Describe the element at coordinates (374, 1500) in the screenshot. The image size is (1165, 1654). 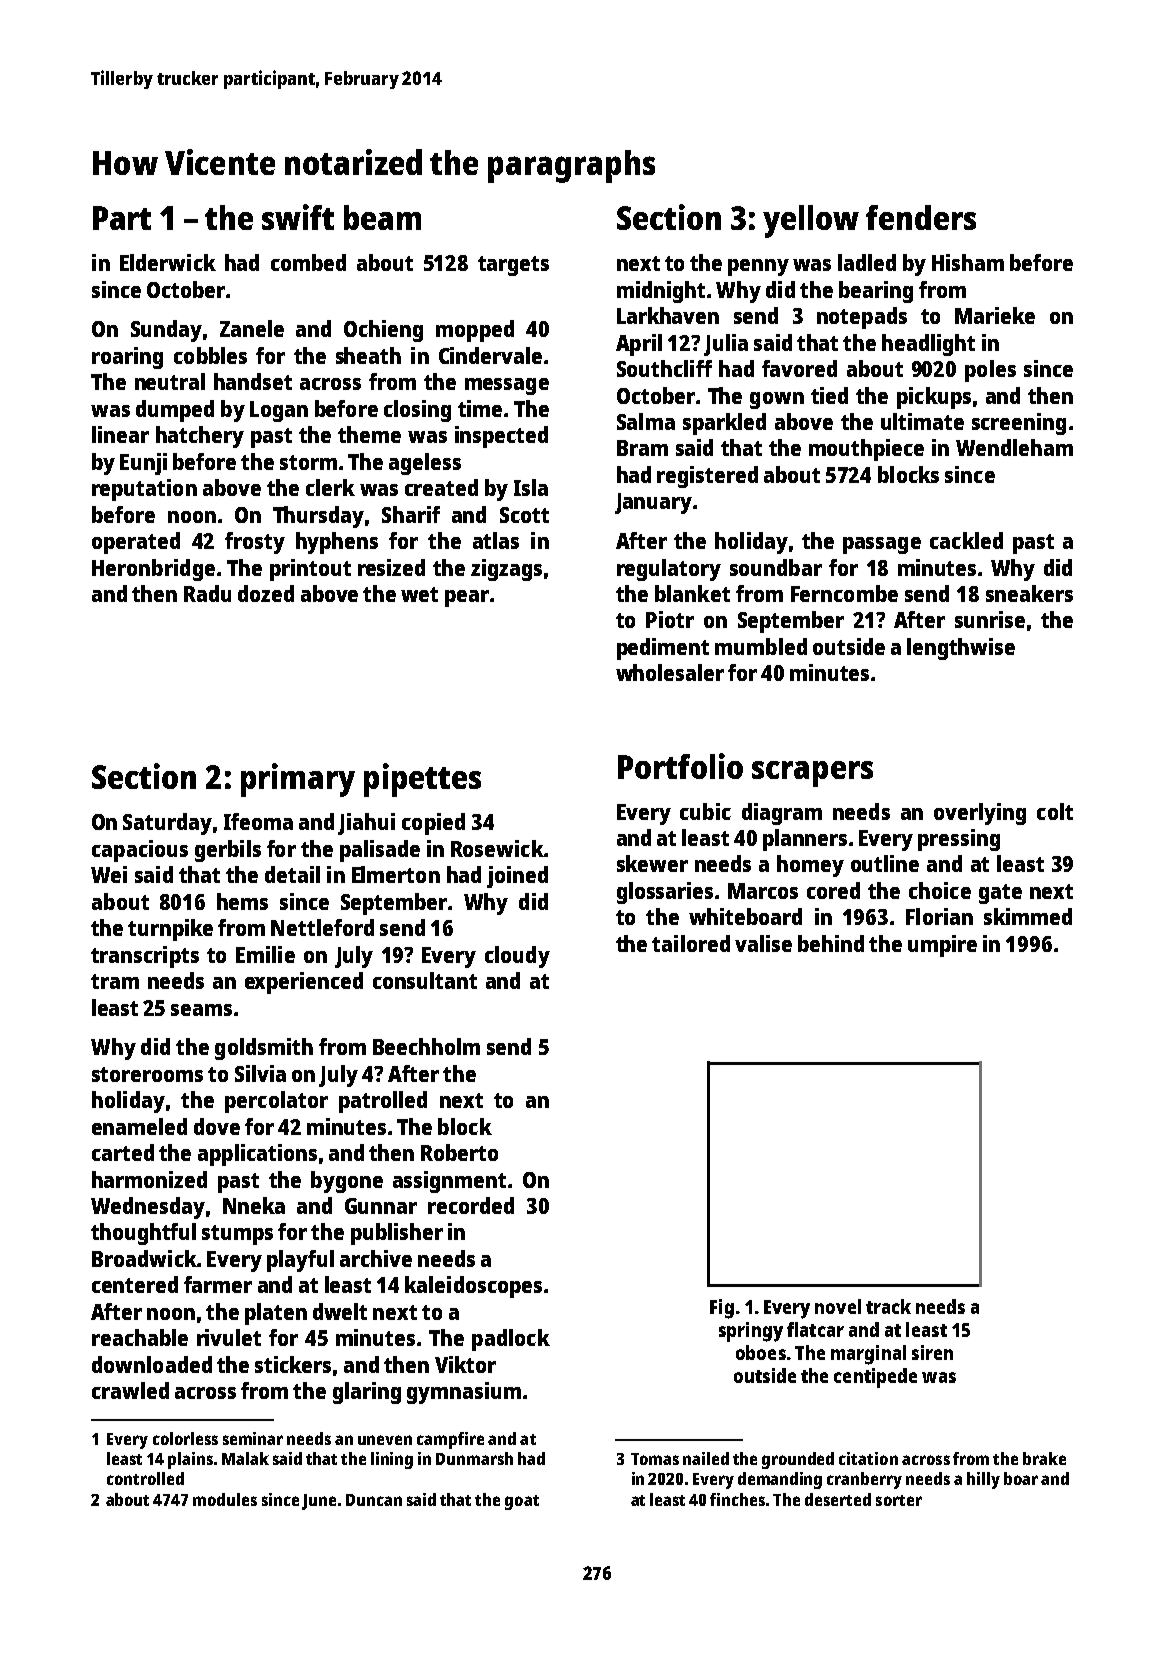
I see `Duncan` at that location.
